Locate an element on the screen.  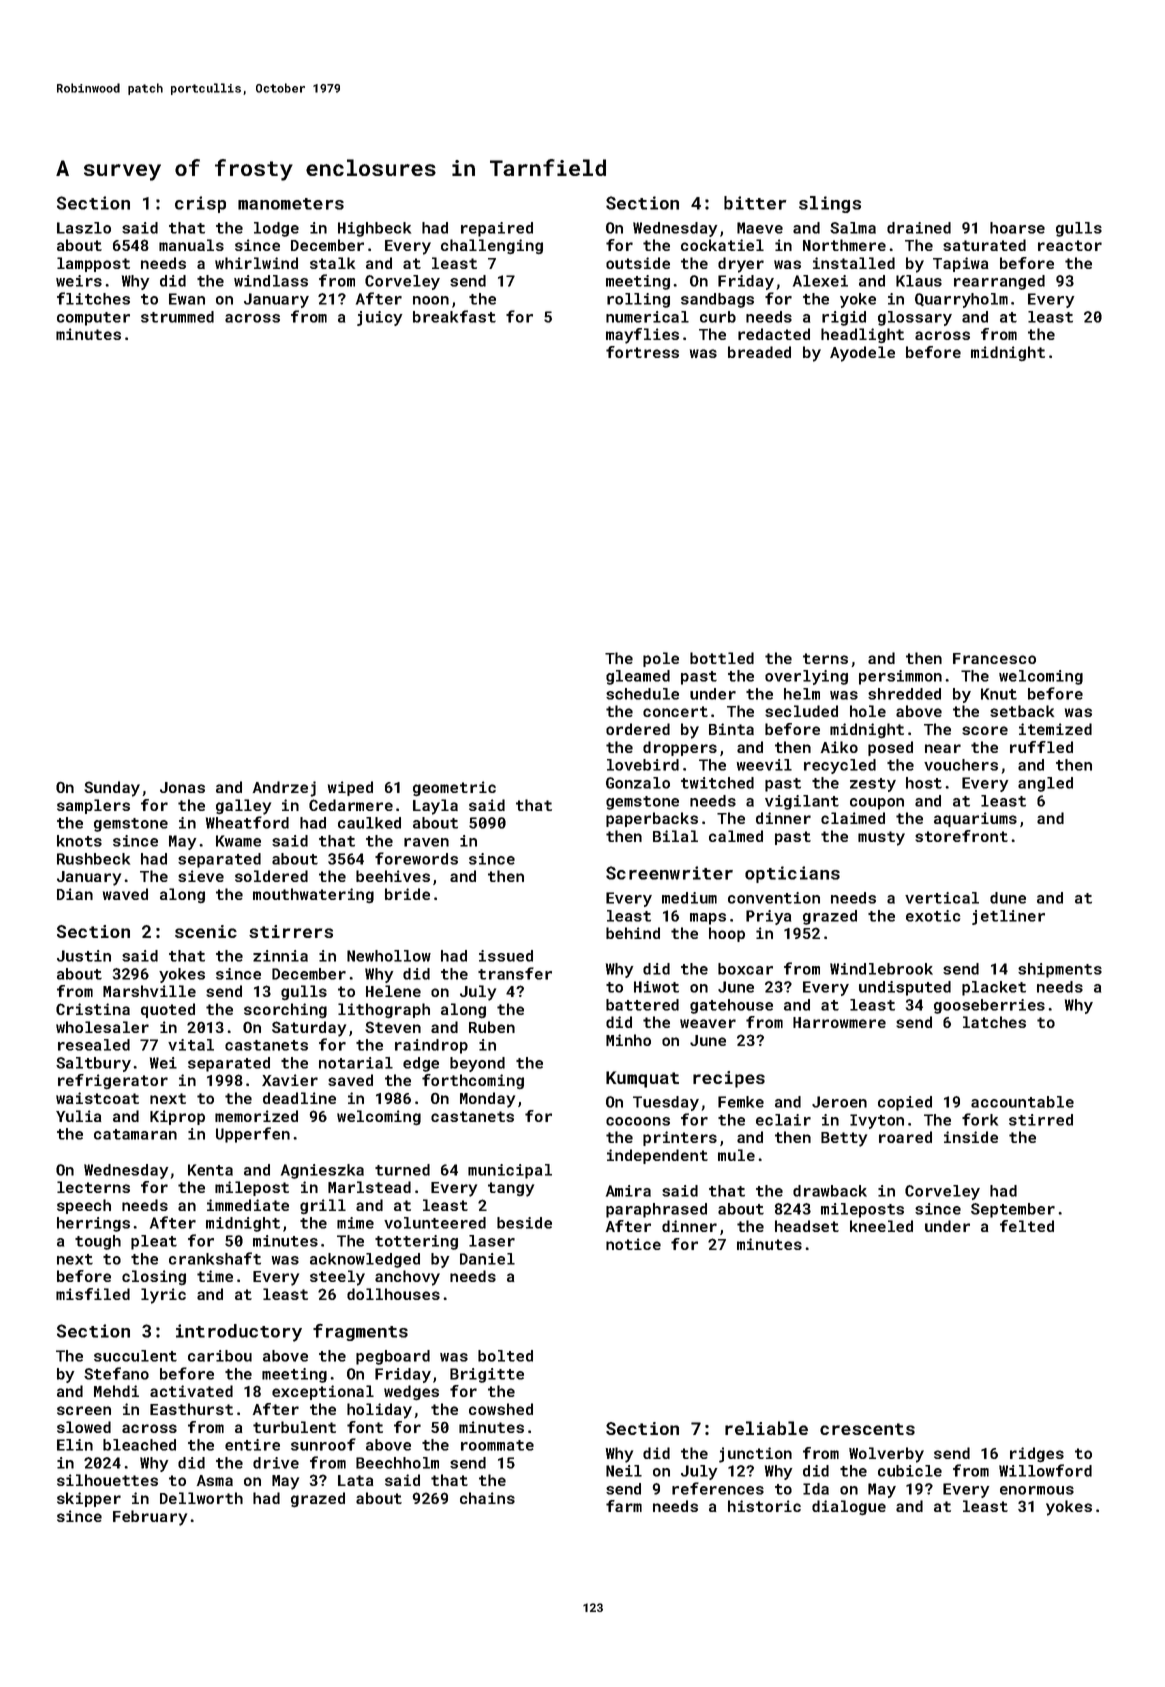
hoarse is located at coordinates (1017, 228).
